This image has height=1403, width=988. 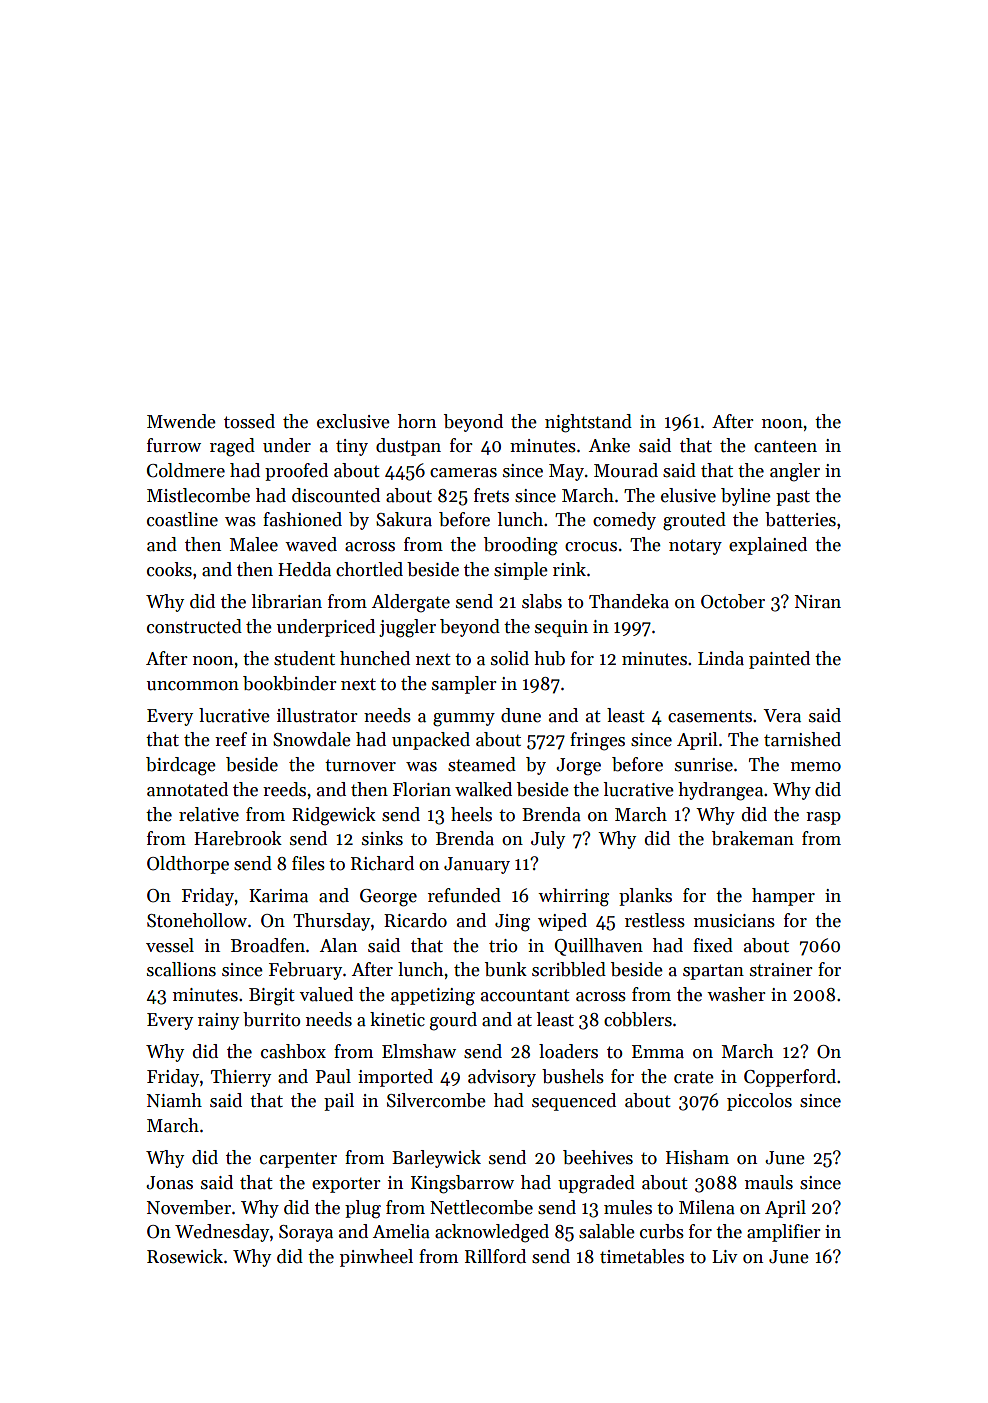 I want to click on Niamh, so click(x=174, y=1100).
